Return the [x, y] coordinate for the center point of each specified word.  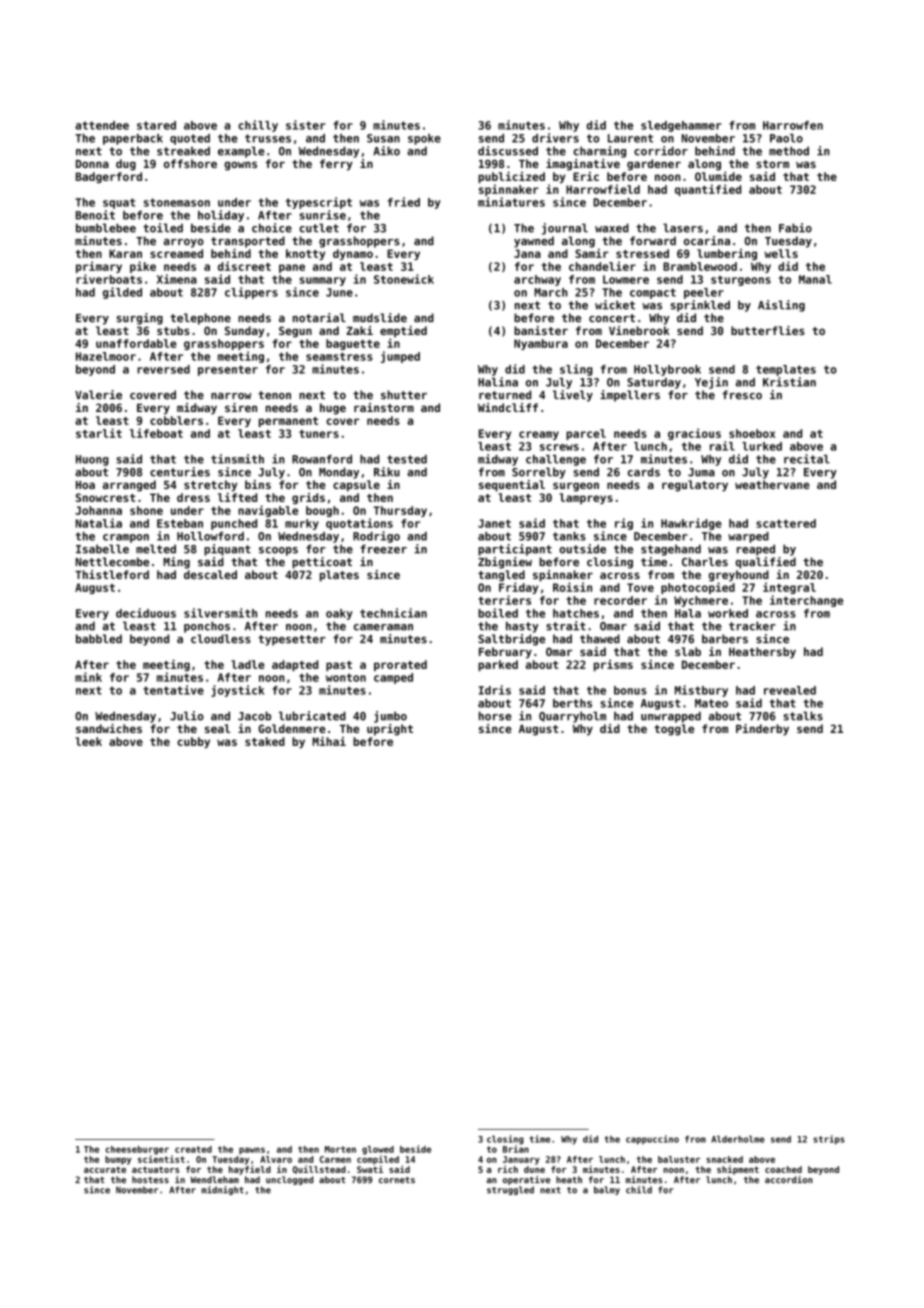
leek [88, 741]
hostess [150, 1179]
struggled [510, 1190]
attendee [102, 125]
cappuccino [652, 1140]
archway [537, 280]
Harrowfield [603, 189]
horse [495, 716]
